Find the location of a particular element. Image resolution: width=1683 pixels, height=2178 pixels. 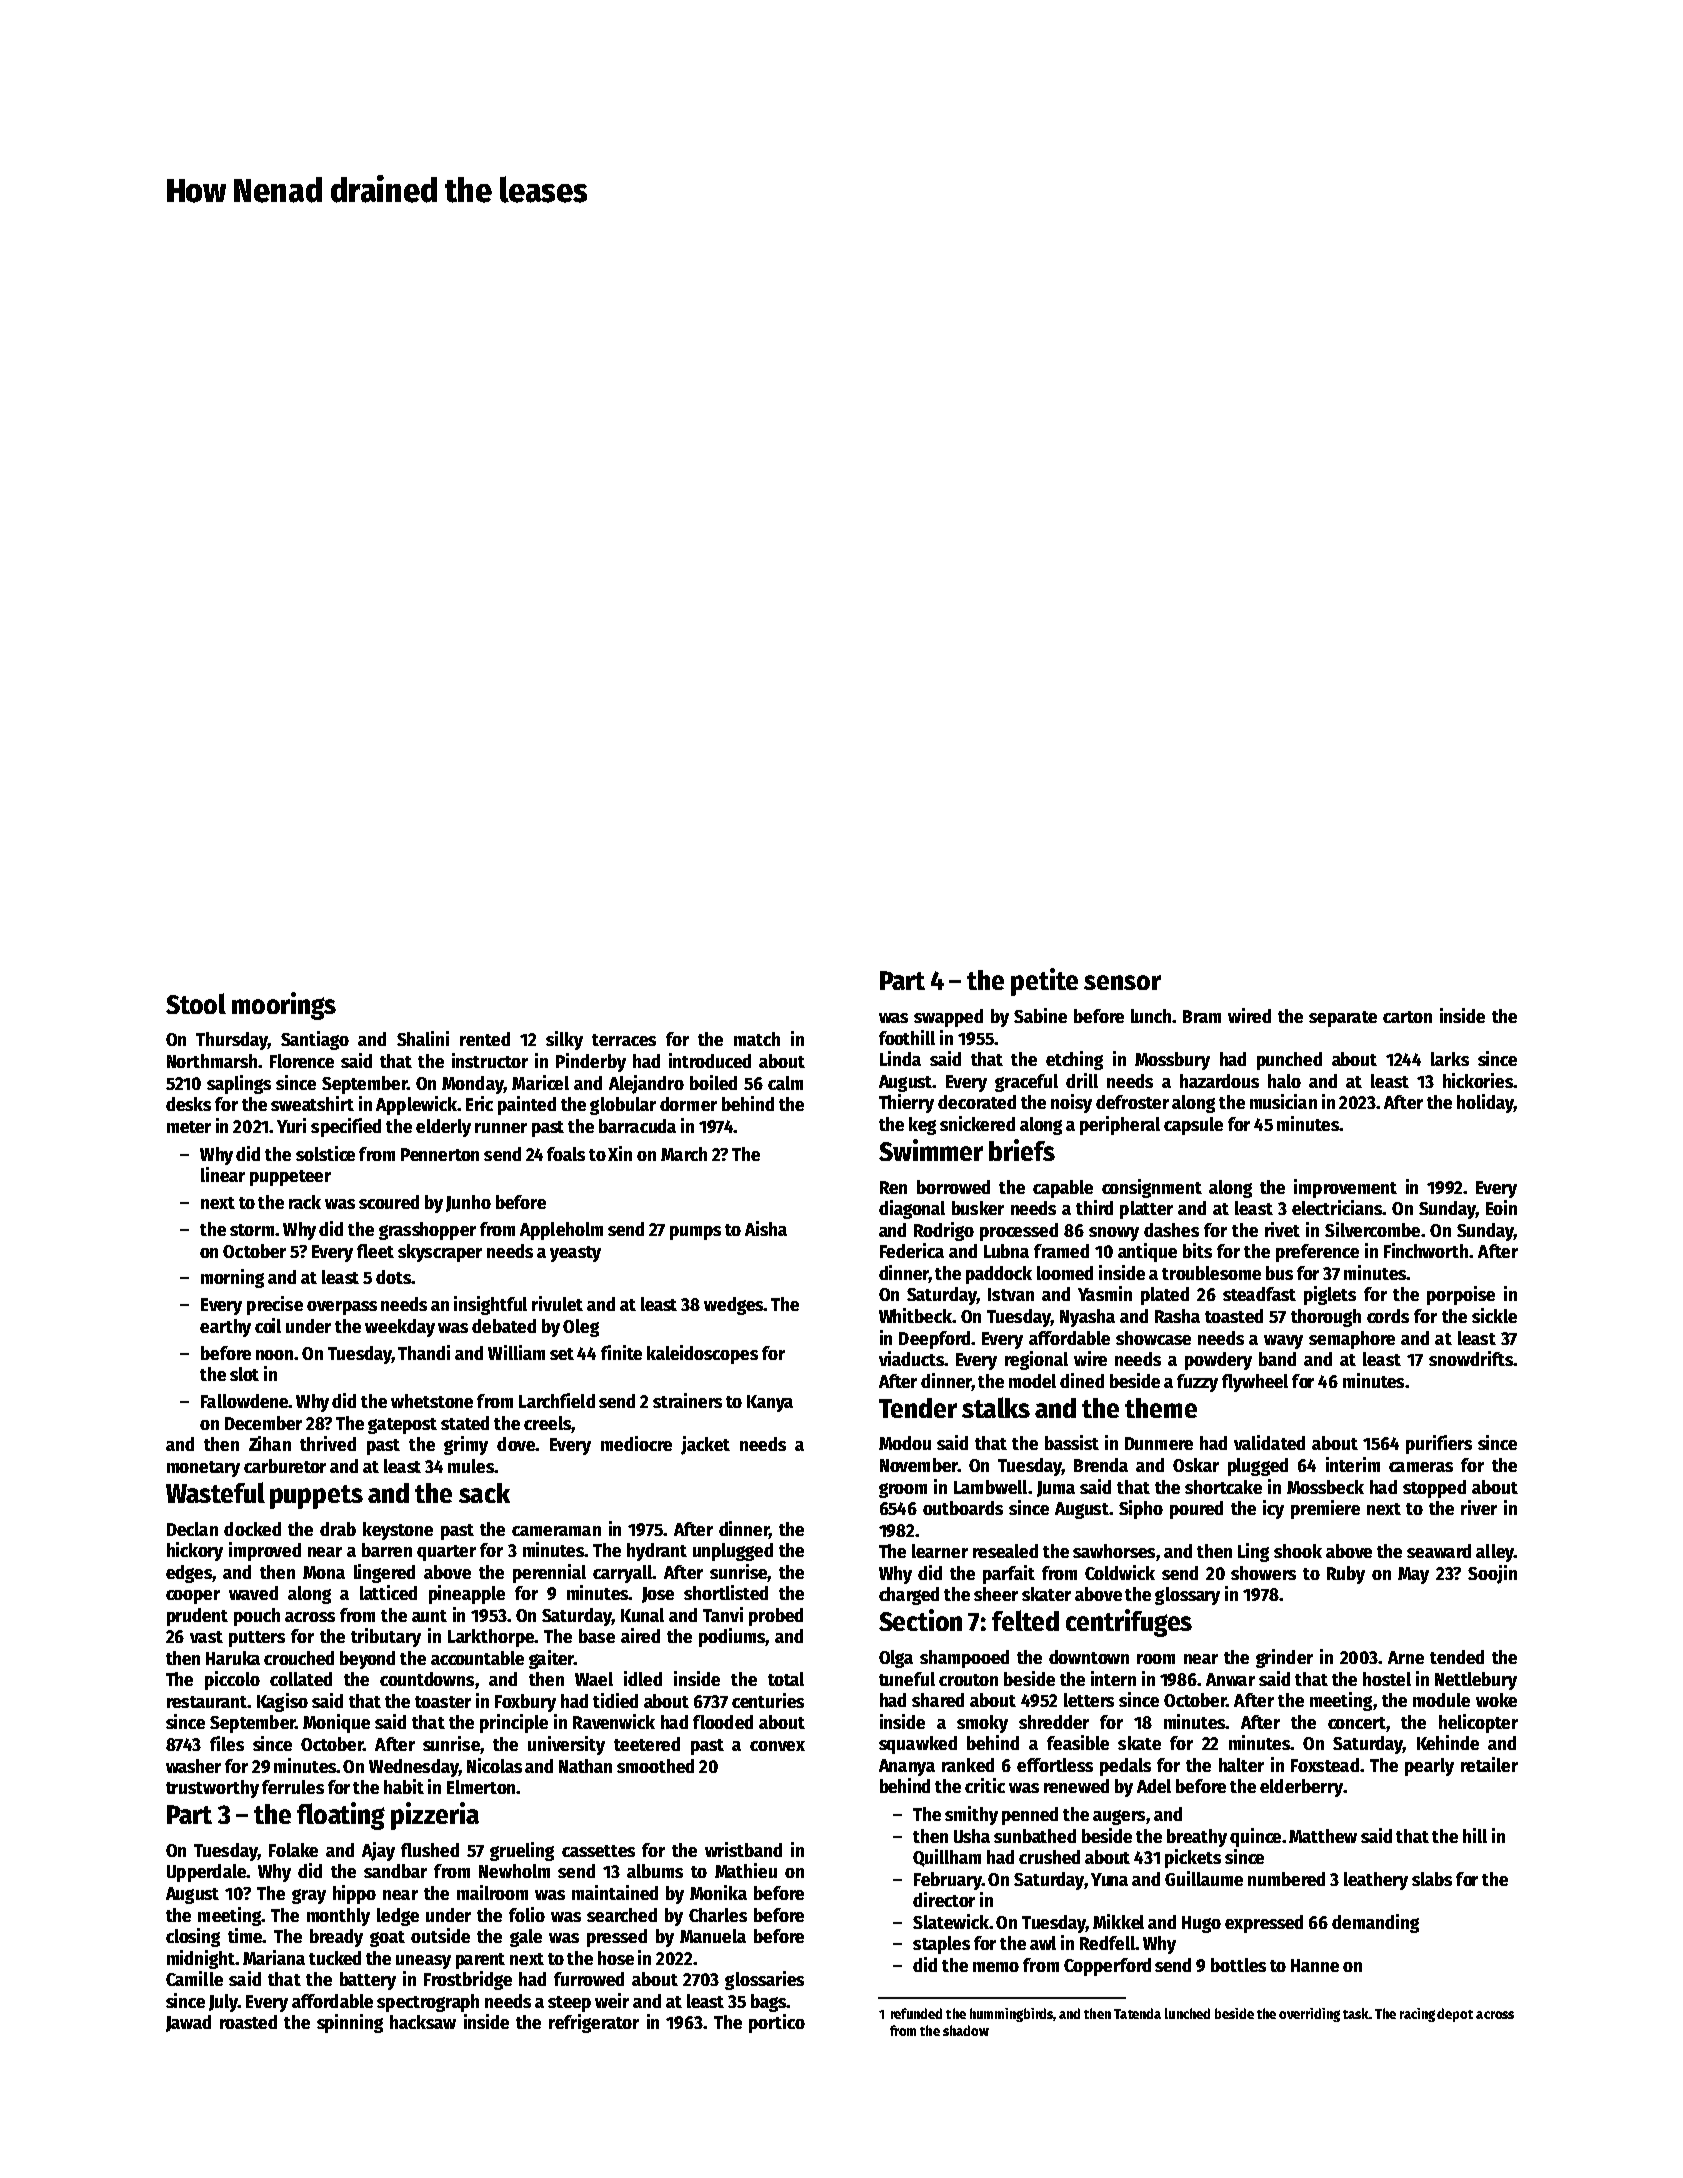

punched is located at coordinates (1289, 1061).
